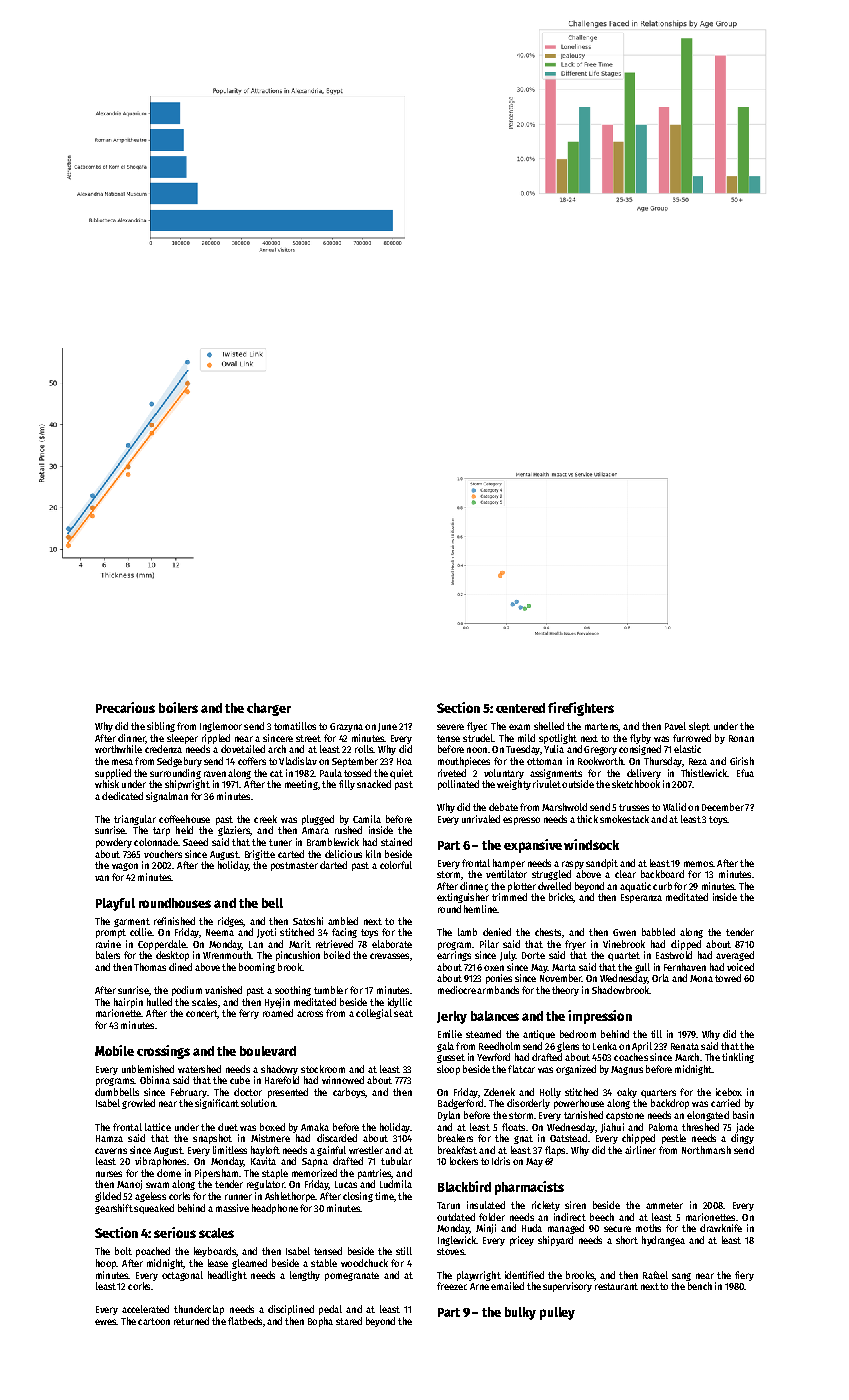 The width and height of the document is (849, 1400). What do you see at coordinates (374, 1014) in the document?
I see `collegial` at bounding box center [374, 1014].
